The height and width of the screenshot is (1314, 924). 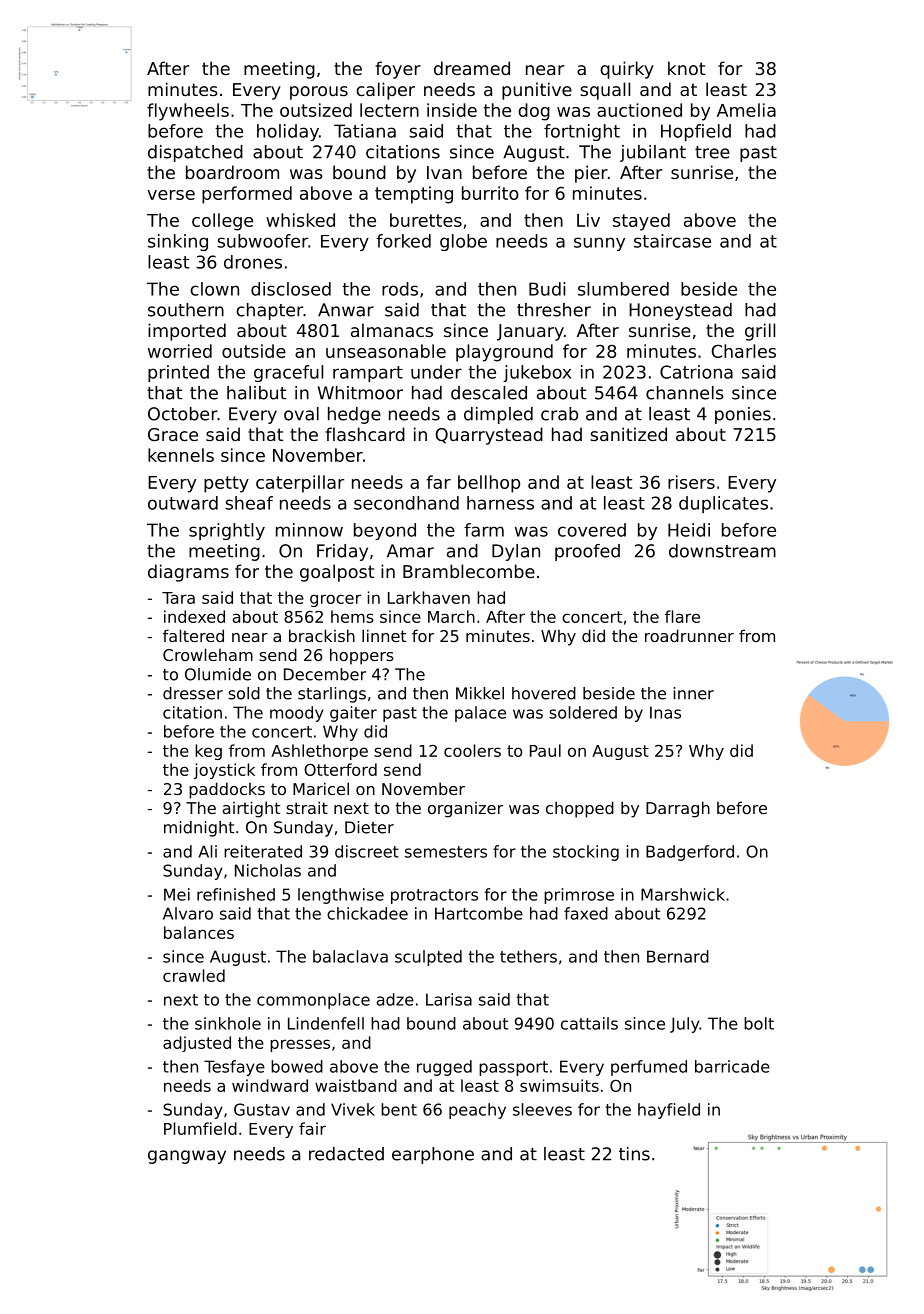 I want to click on Maricel, so click(x=321, y=788).
